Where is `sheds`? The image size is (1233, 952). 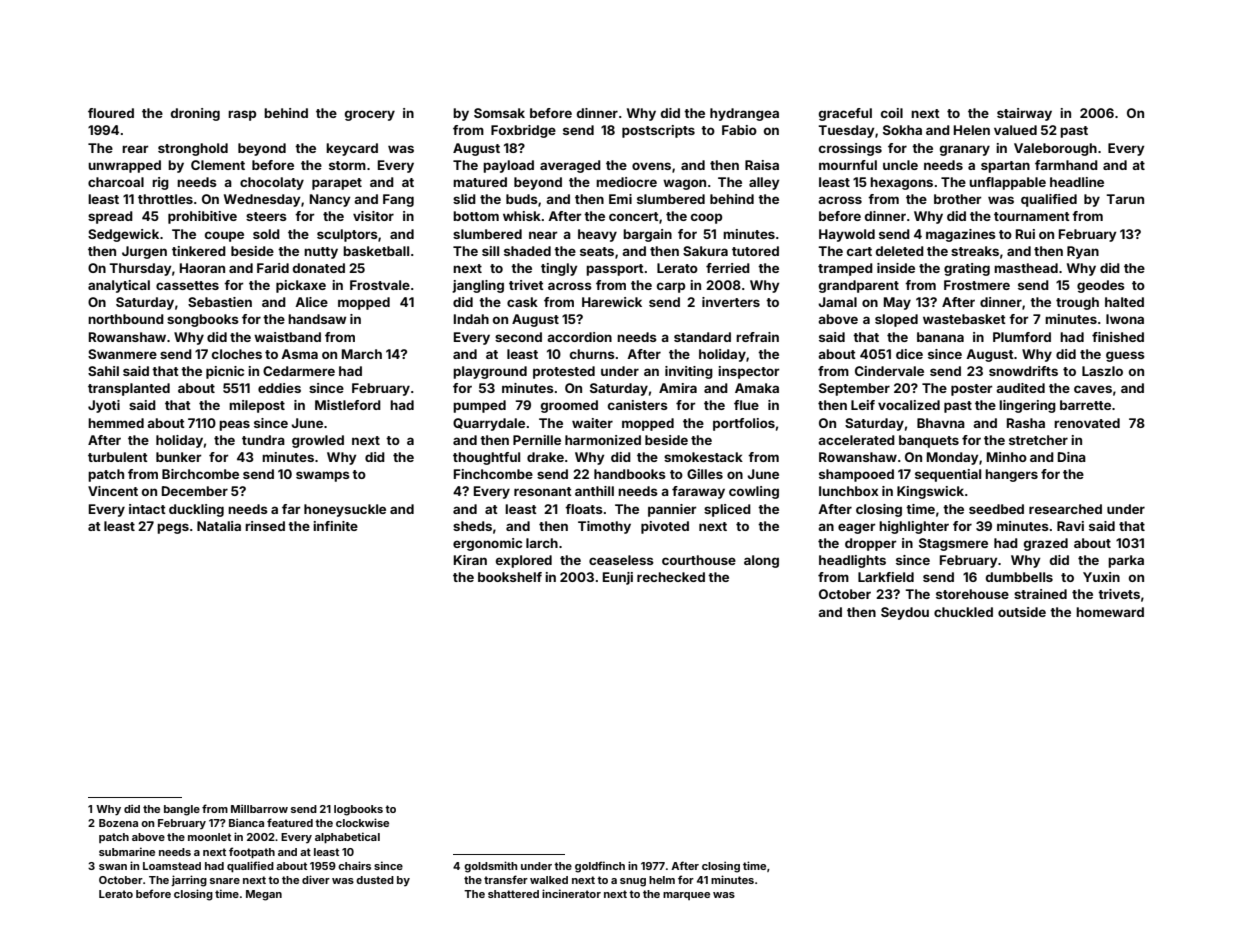 sheds is located at coordinates (472, 526).
